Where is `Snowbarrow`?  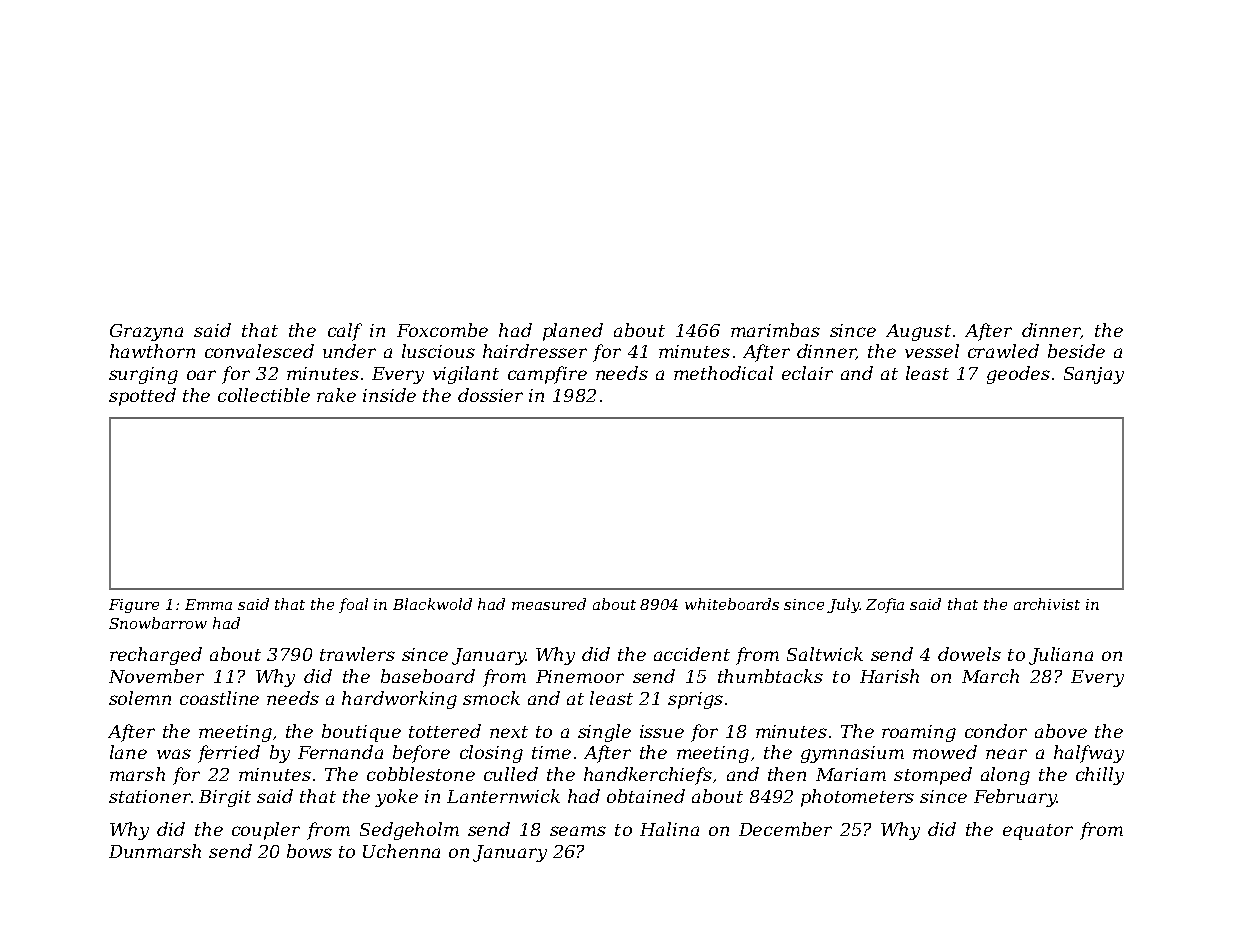
Snowbarrow is located at coordinates (158, 623).
